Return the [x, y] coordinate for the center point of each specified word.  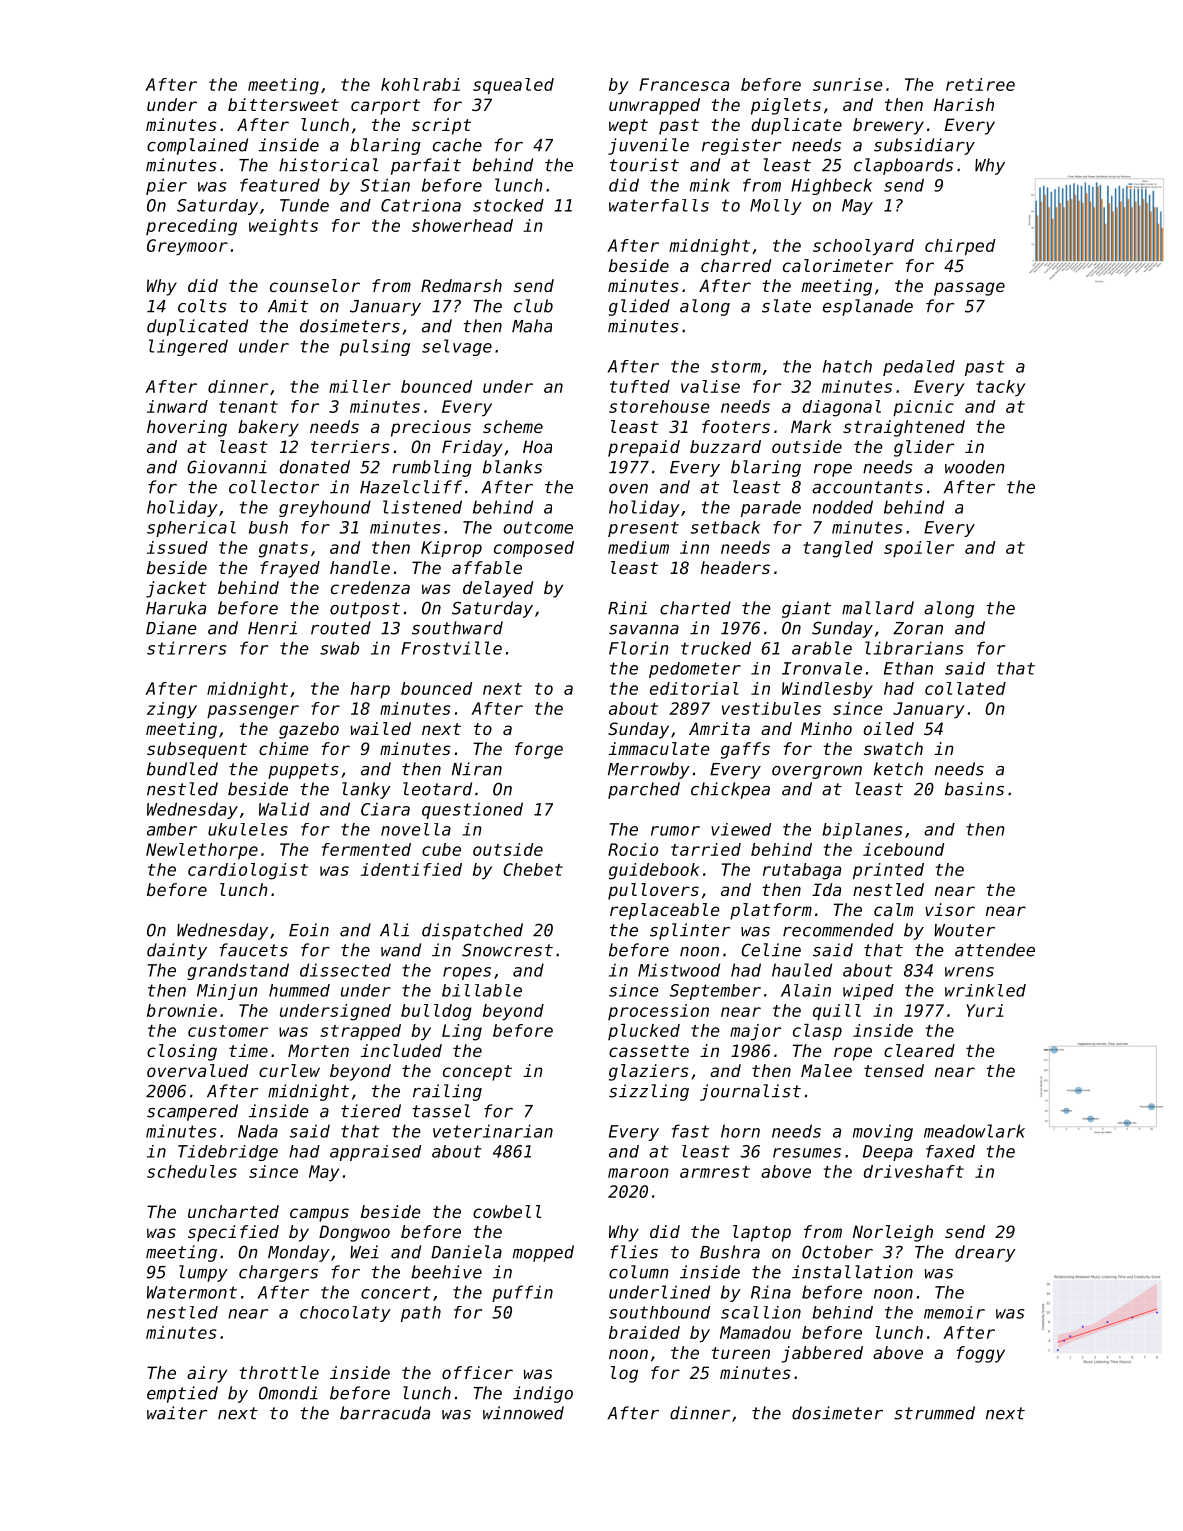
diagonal [842, 408]
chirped [960, 247]
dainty [177, 951]
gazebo [309, 730]
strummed [934, 1413]
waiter [177, 1413]
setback [725, 527]
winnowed [523, 1413]
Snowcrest [507, 950]
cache [457, 145]
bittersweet [283, 104]
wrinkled [985, 990]
